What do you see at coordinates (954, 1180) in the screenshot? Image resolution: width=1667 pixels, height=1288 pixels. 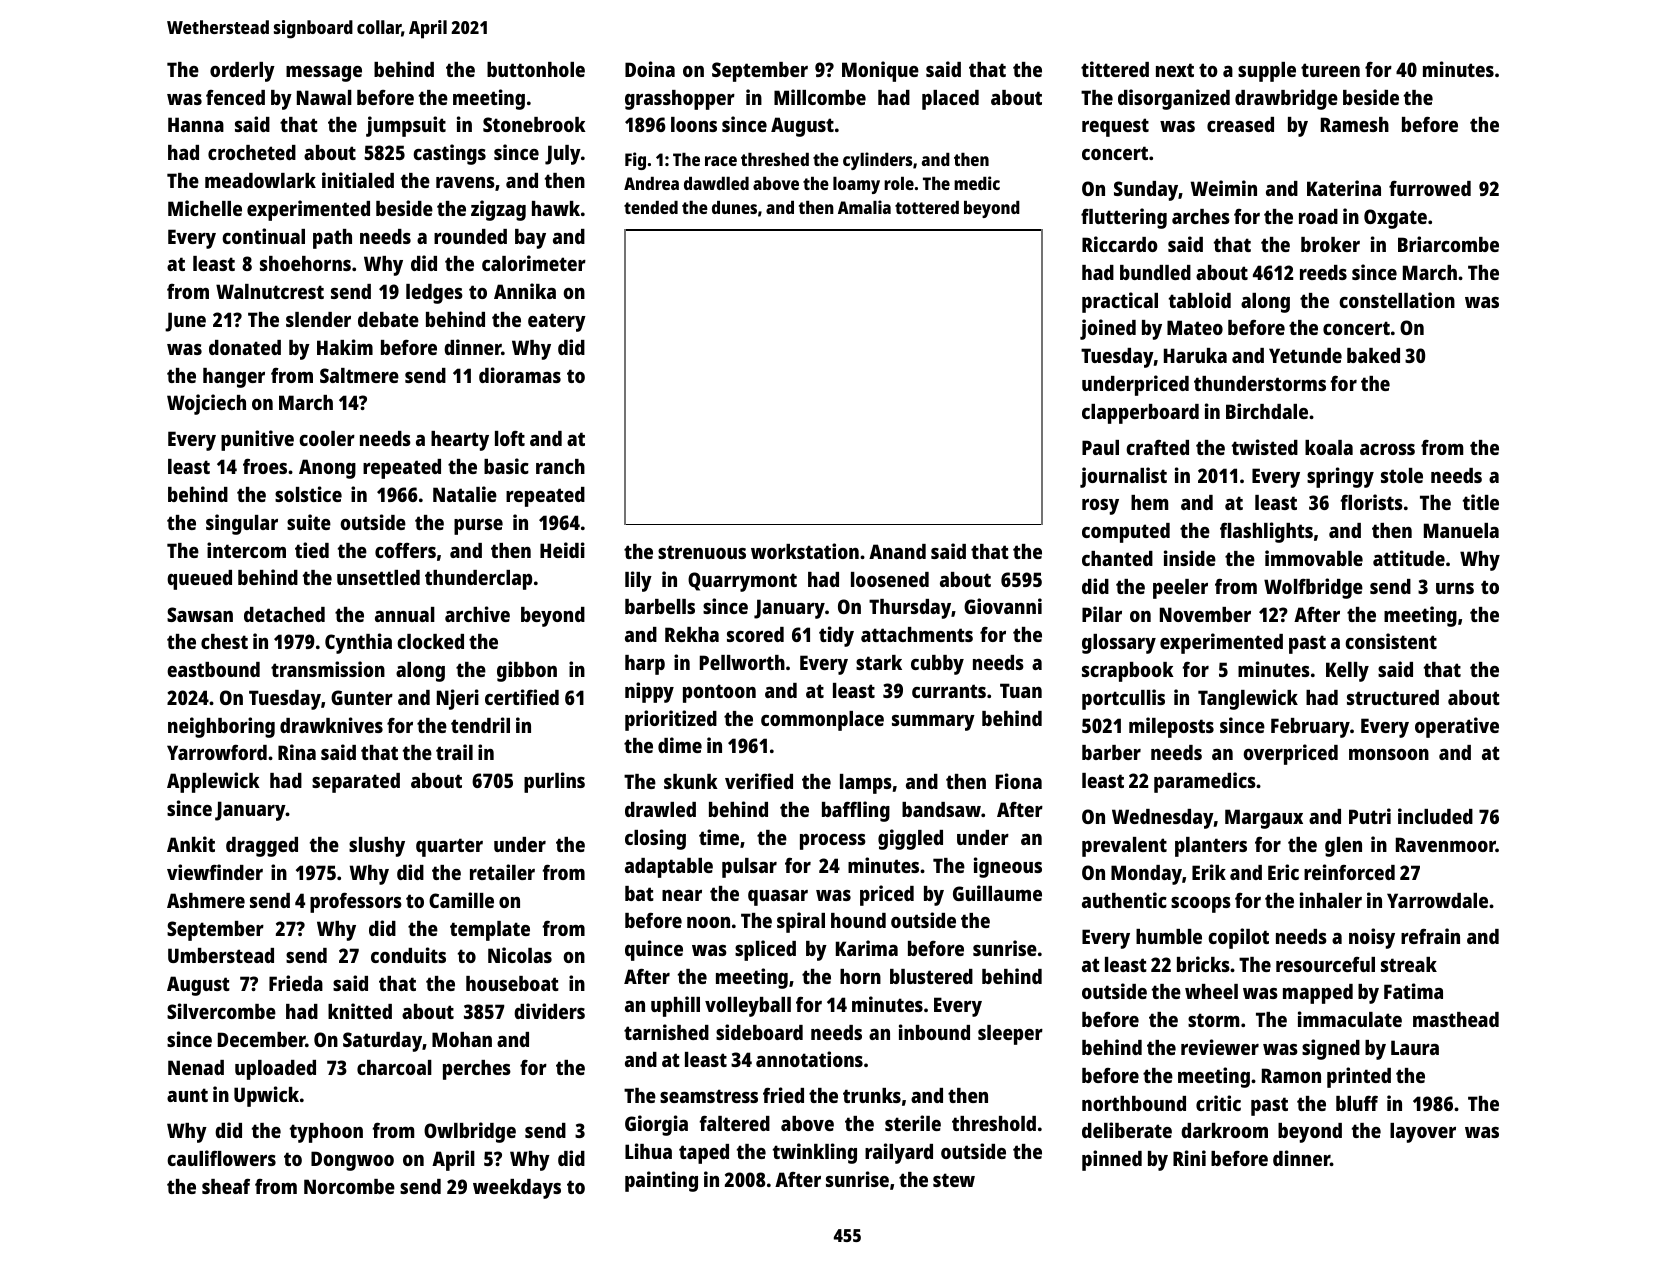 I see `stew` at bounding box center [954, 1180].
